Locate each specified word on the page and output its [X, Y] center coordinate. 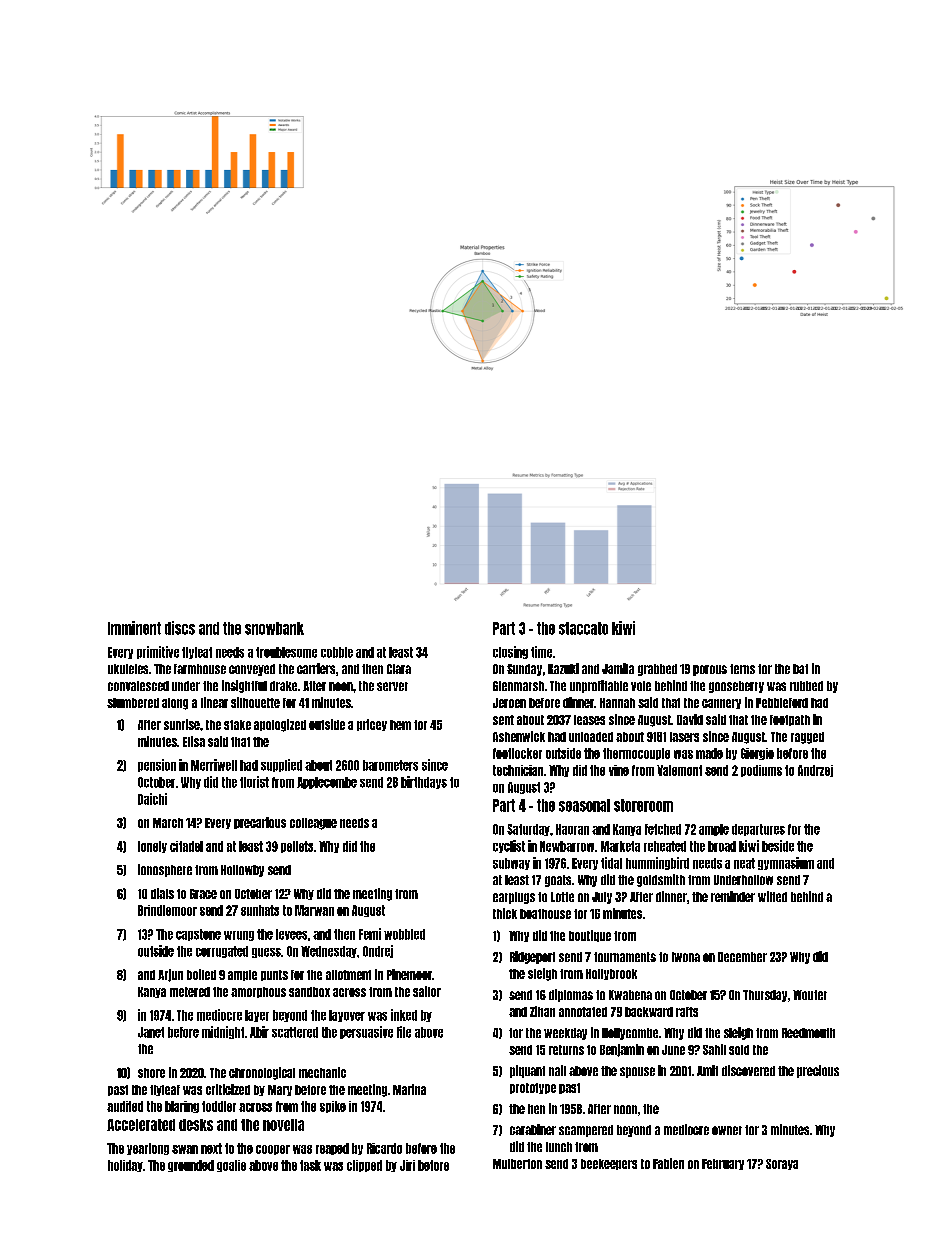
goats [558, 881]
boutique [590, 936]
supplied [281, 765]
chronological [262, 1073]
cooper [273, 1150]
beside [778, 846]
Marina [409, 1089]
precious [818, 1071]
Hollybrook [611, 974]
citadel [186, 846]
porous [710, 670]
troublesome [286, 652]
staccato [583, 628]
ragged [807, 738]
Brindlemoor [167, 910]
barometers [390, 765]
